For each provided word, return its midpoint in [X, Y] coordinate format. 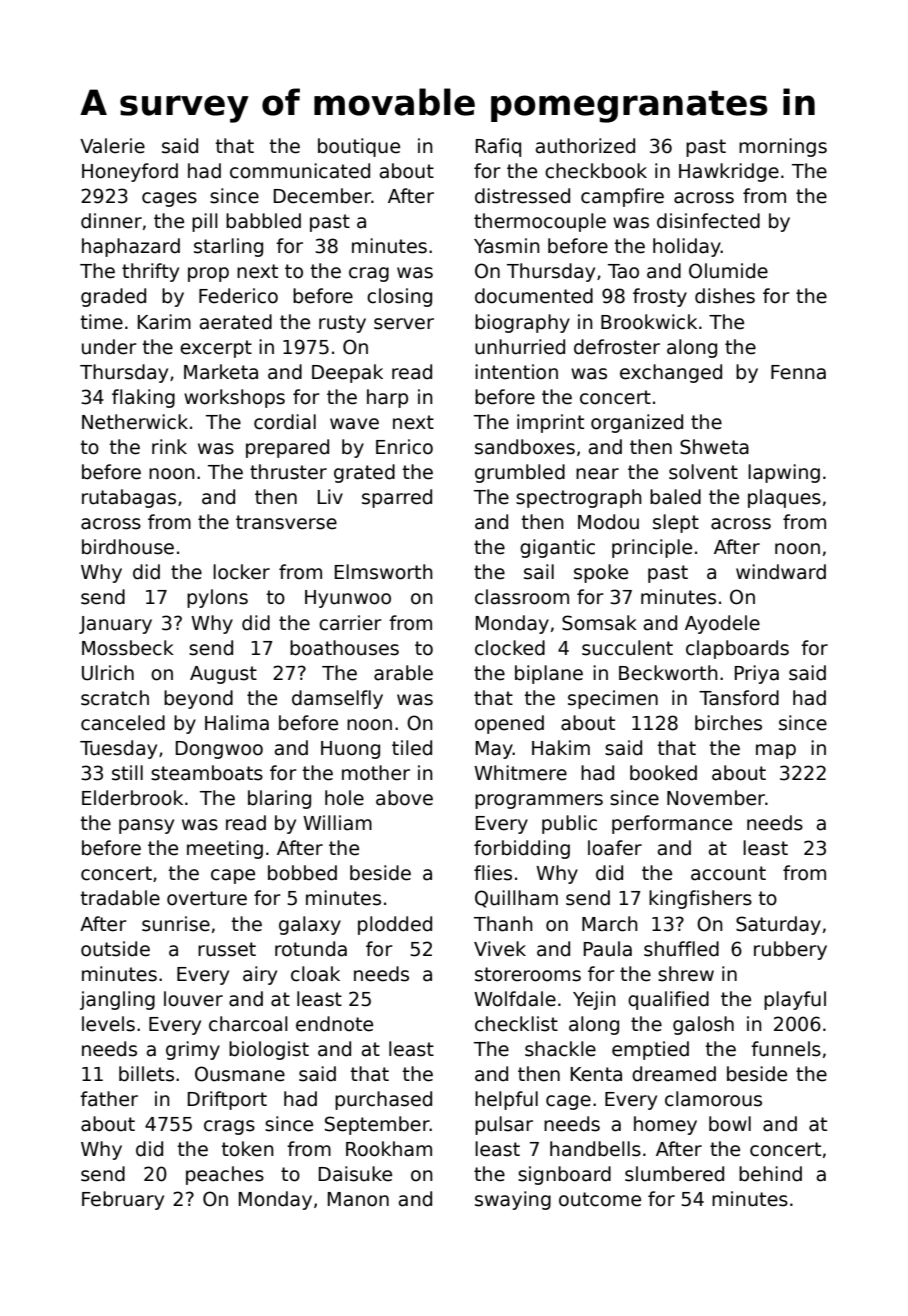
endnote [334, 1024]
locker [241, 572]
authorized [585, 146]
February [123, 1200]
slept [676, 523]
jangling [117, 1000]
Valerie [112, 146]
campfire [622, 197]
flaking [143, 398]
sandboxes [525, 447]
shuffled [681, 949]
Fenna [798, 372]
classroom [522, 597]
